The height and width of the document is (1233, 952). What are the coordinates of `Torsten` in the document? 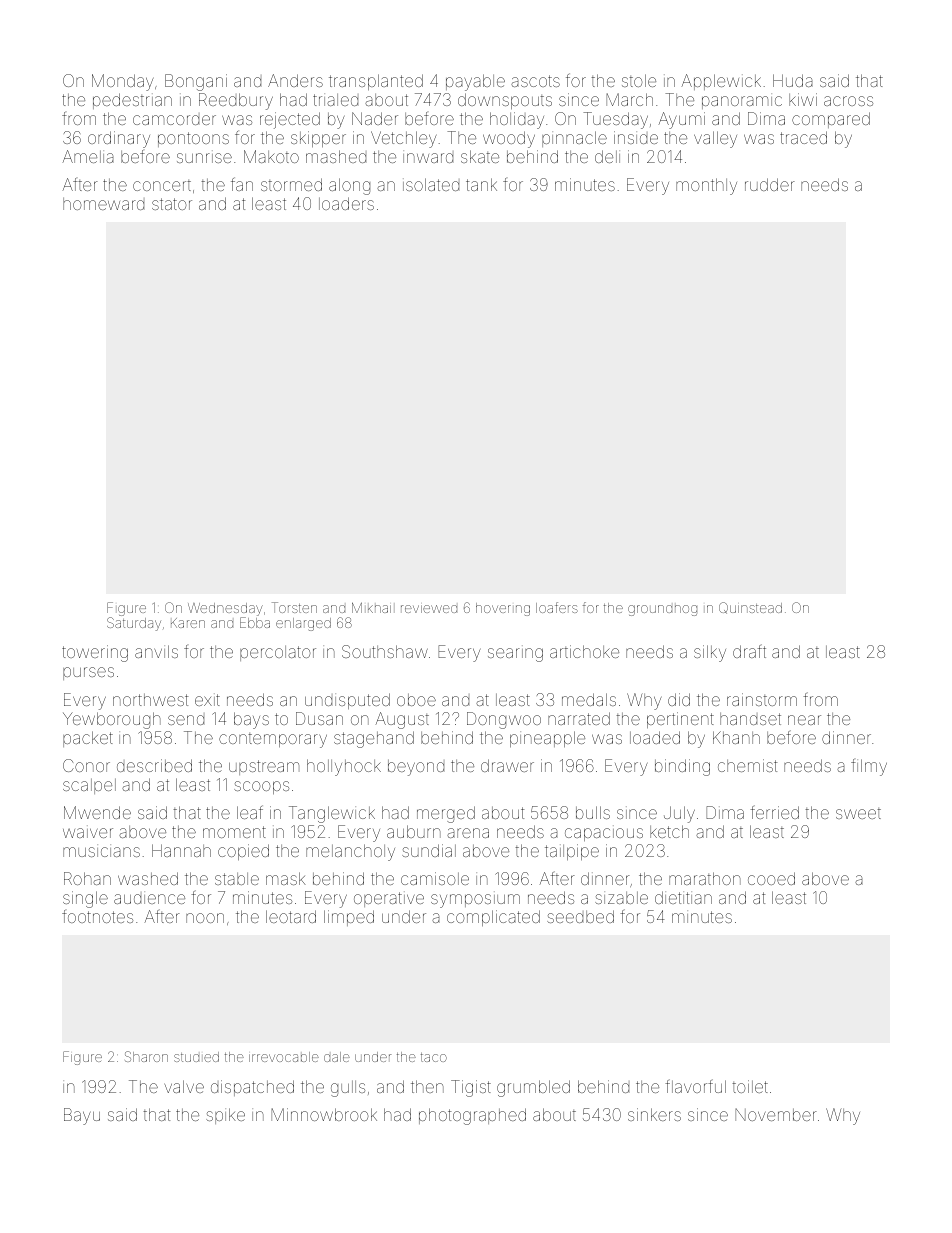 It's located at (294, 607).
